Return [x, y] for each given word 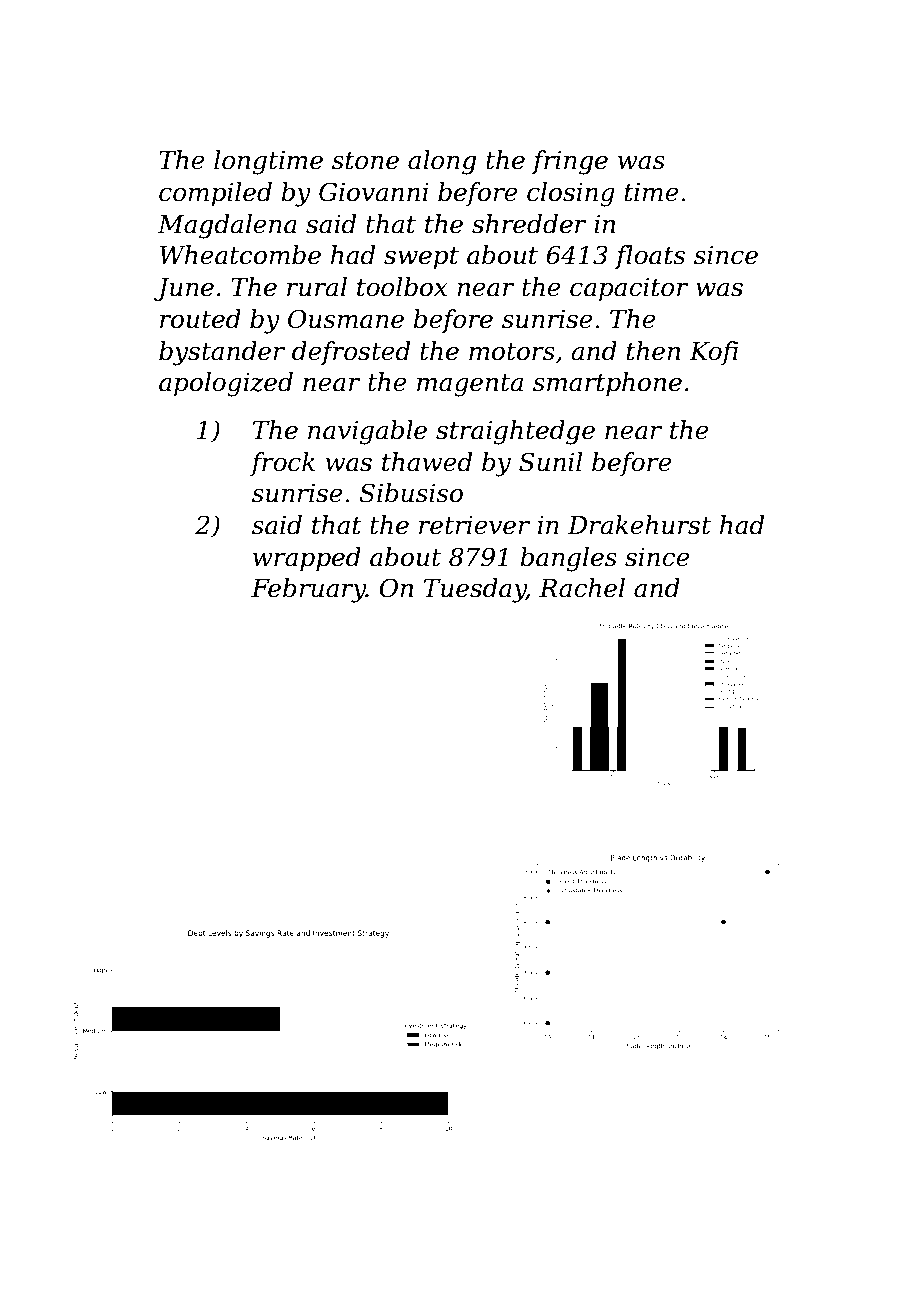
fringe [570, 162]
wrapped [307, 559]
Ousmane [346, 319]
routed [200, 319]
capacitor [629, 289]
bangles [568, 559]
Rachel [582, 588]
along [442, 162]
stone [365, 161]
